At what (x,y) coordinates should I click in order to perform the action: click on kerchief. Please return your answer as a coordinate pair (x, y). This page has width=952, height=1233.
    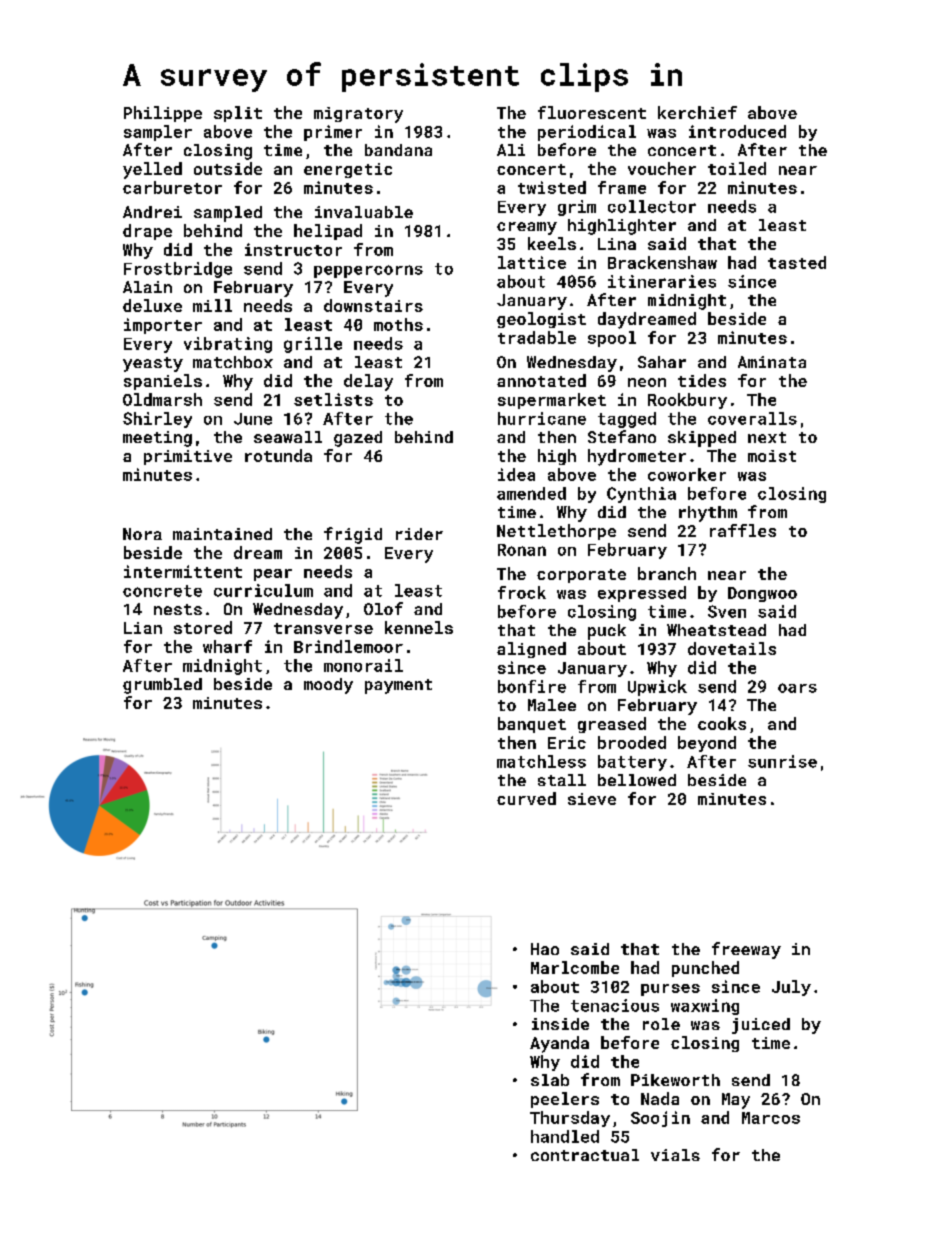
    Looking at the image, I should click on (697, 112).
